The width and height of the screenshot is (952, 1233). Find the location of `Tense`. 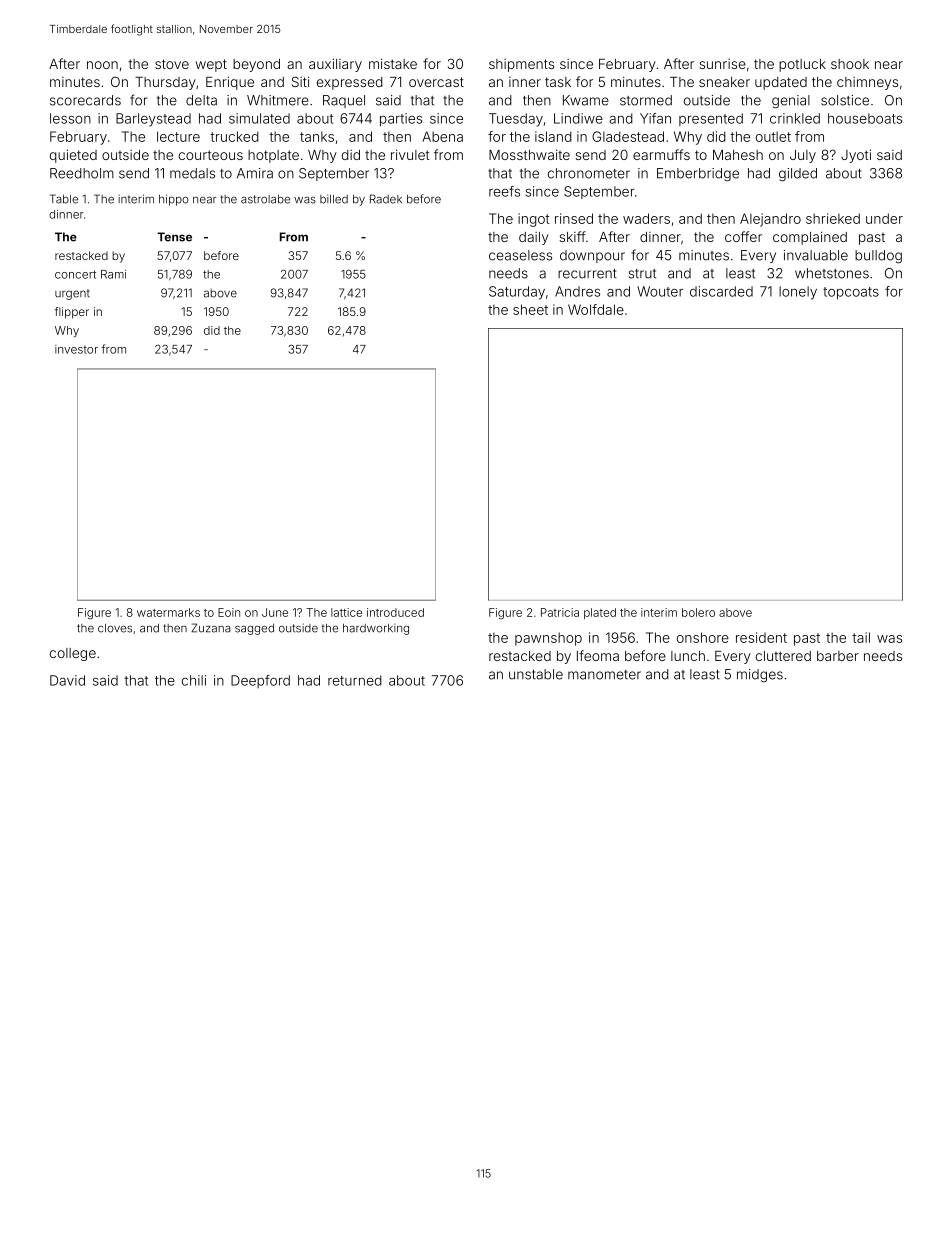

Tense is located at coordinates (174, 237).
